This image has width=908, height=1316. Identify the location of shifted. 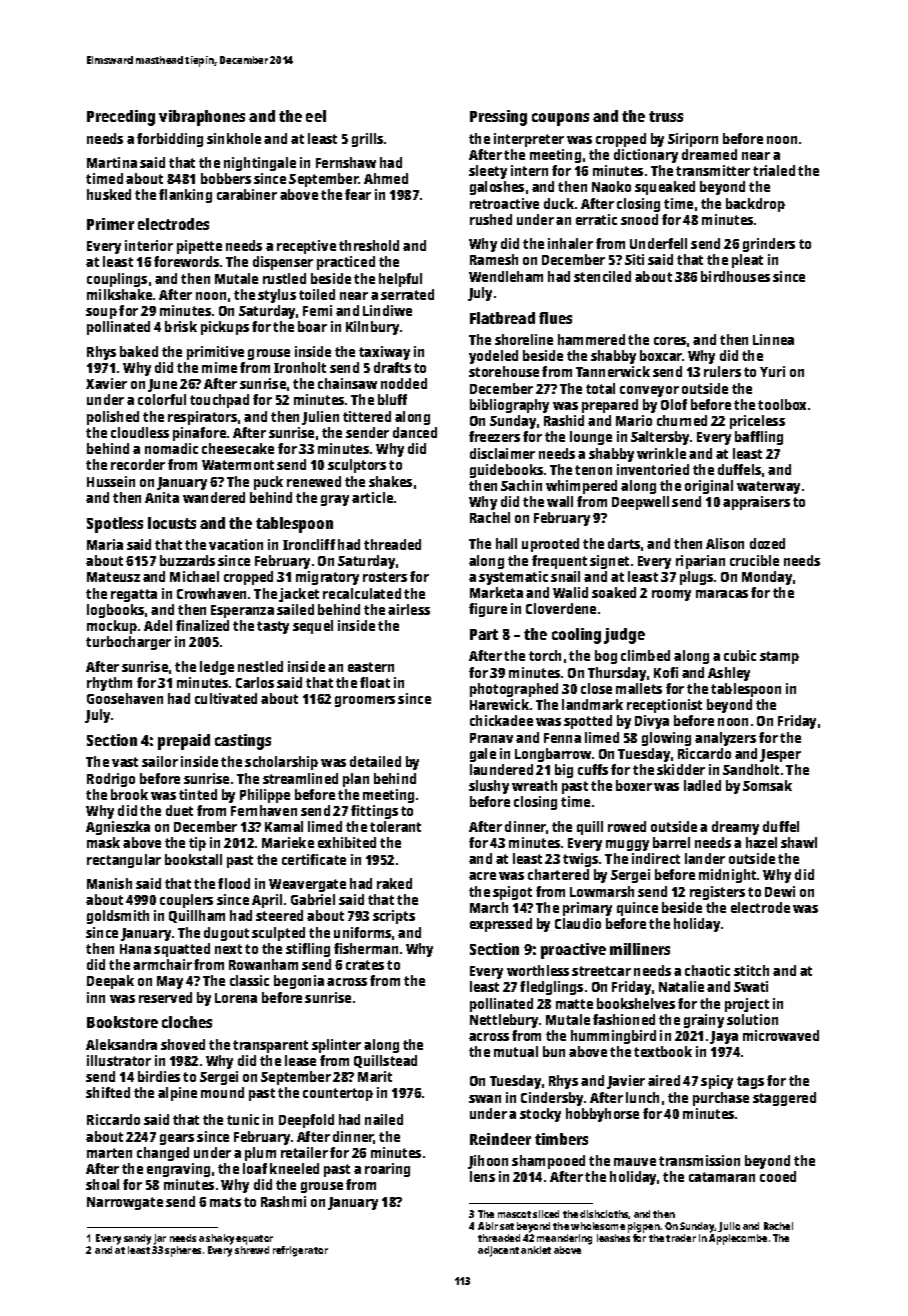
(108, 1092).
